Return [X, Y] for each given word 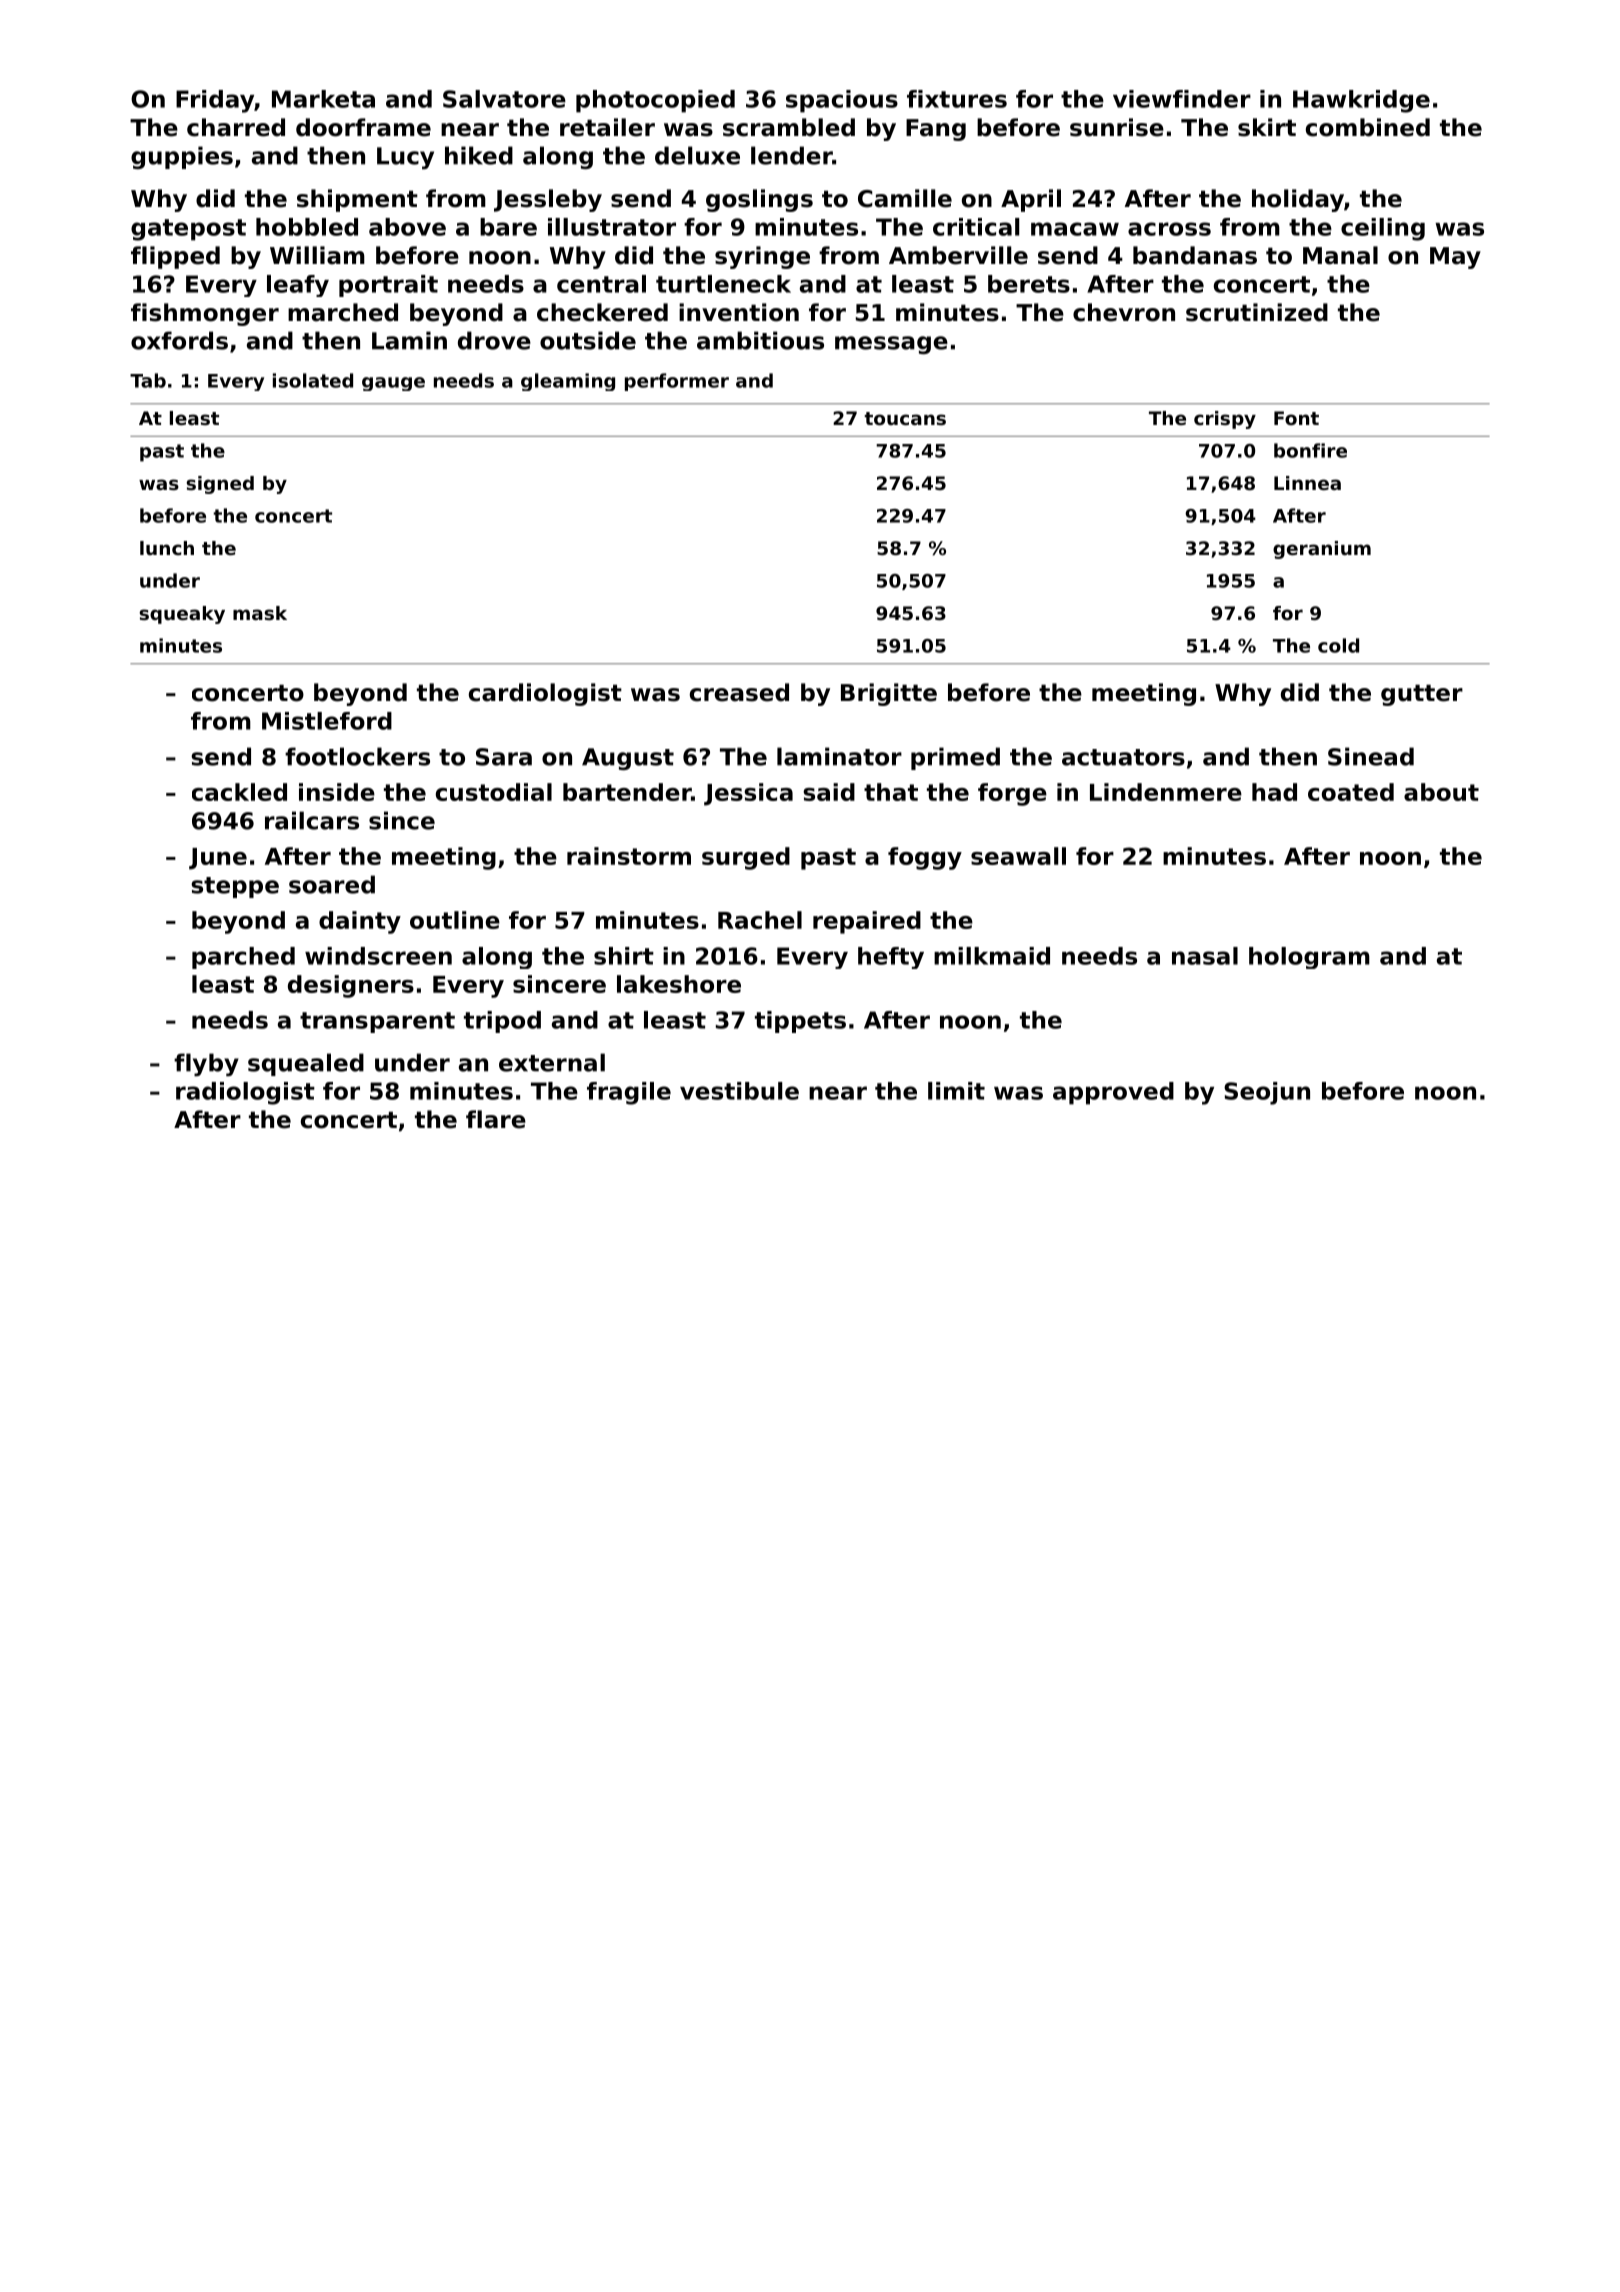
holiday [1298, 200]
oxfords [179, 340]
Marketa [323, 99]
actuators [1123, 757]
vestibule [739, 1091]
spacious [842, 101]
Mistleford [327, 721]
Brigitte [889, 694]
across [1169, 229]
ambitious [760, 340]
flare [496, 1119]
